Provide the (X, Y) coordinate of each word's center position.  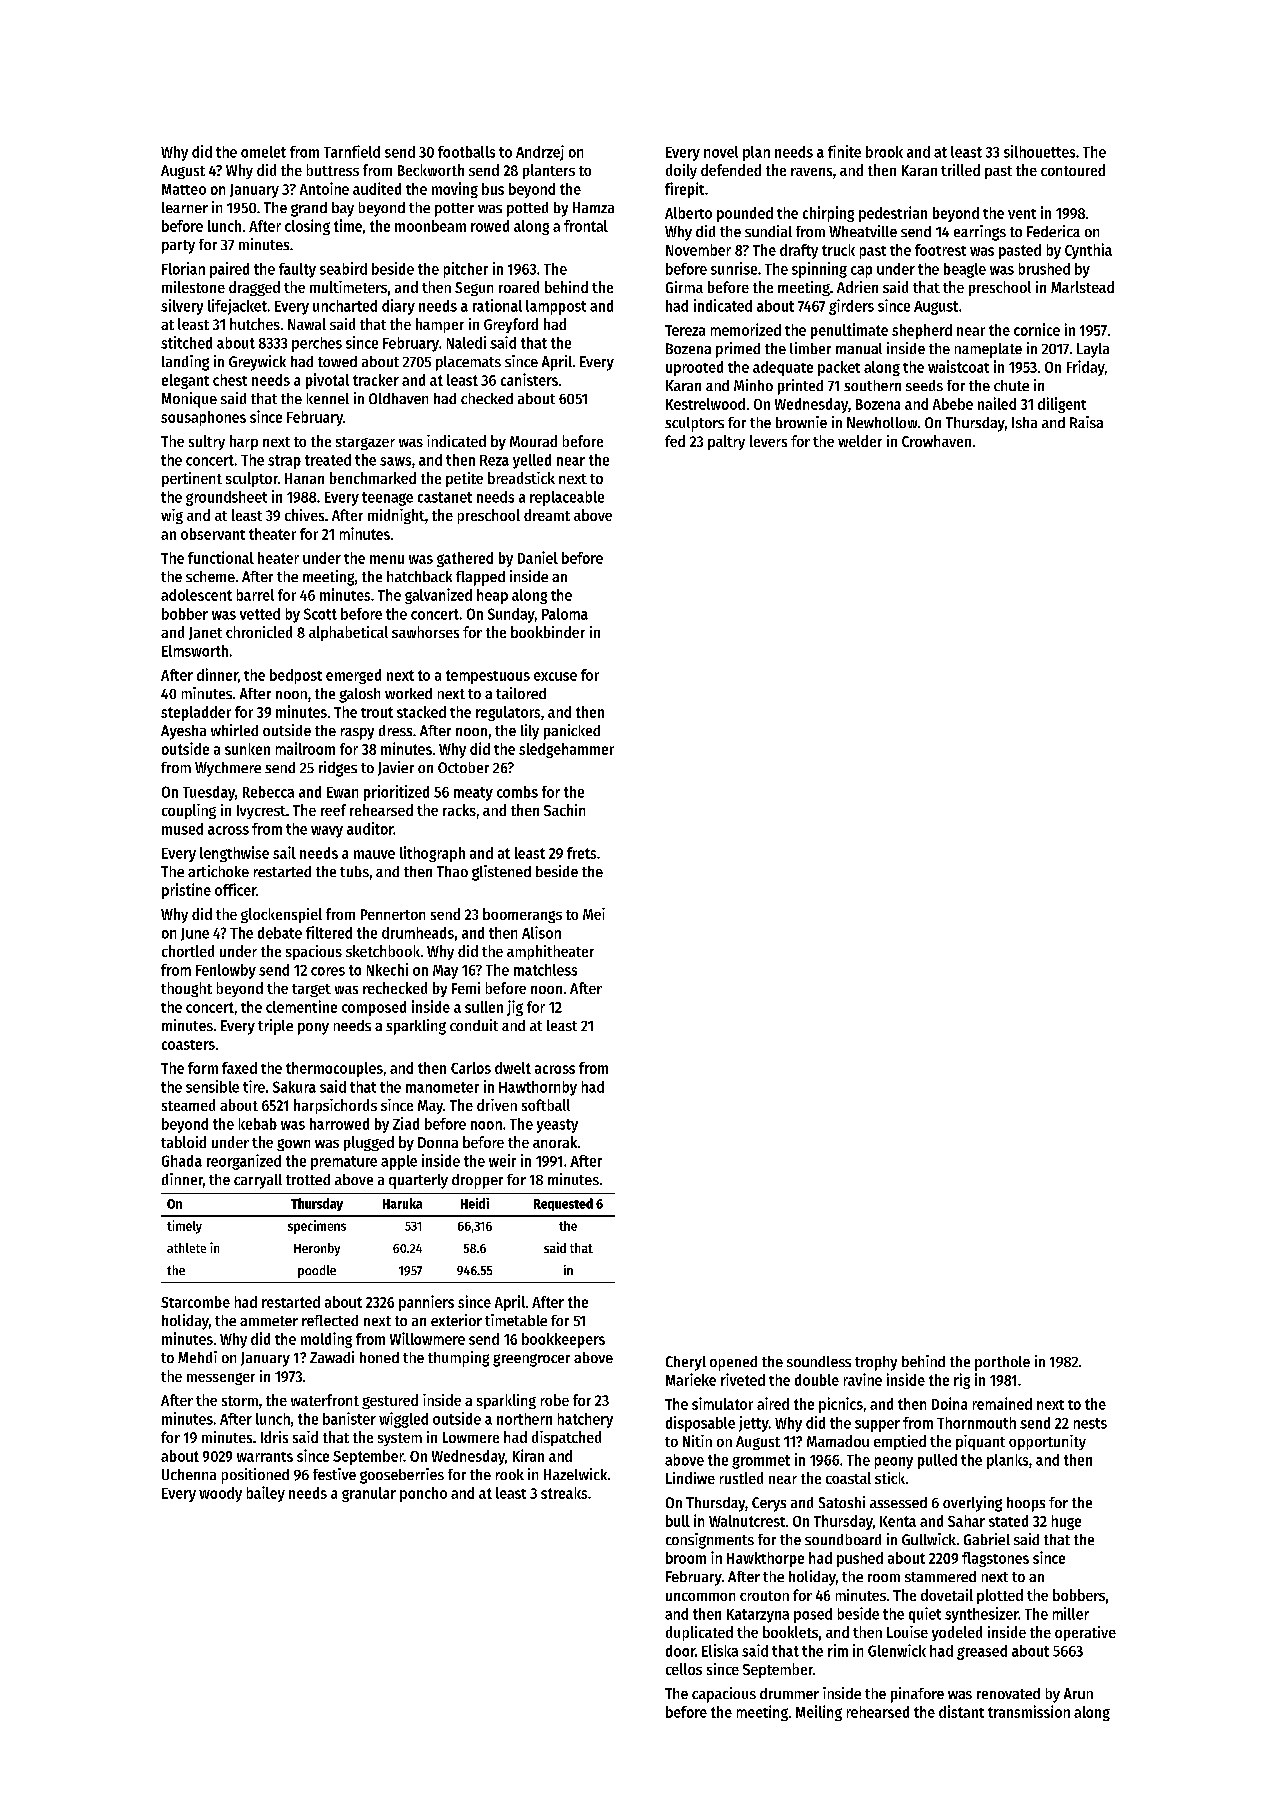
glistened (501, 873)
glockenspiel (281, 915)
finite (844, 151)
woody (220, 1494)
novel (721, 152)
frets (581, 853)
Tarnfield (352, 151)
